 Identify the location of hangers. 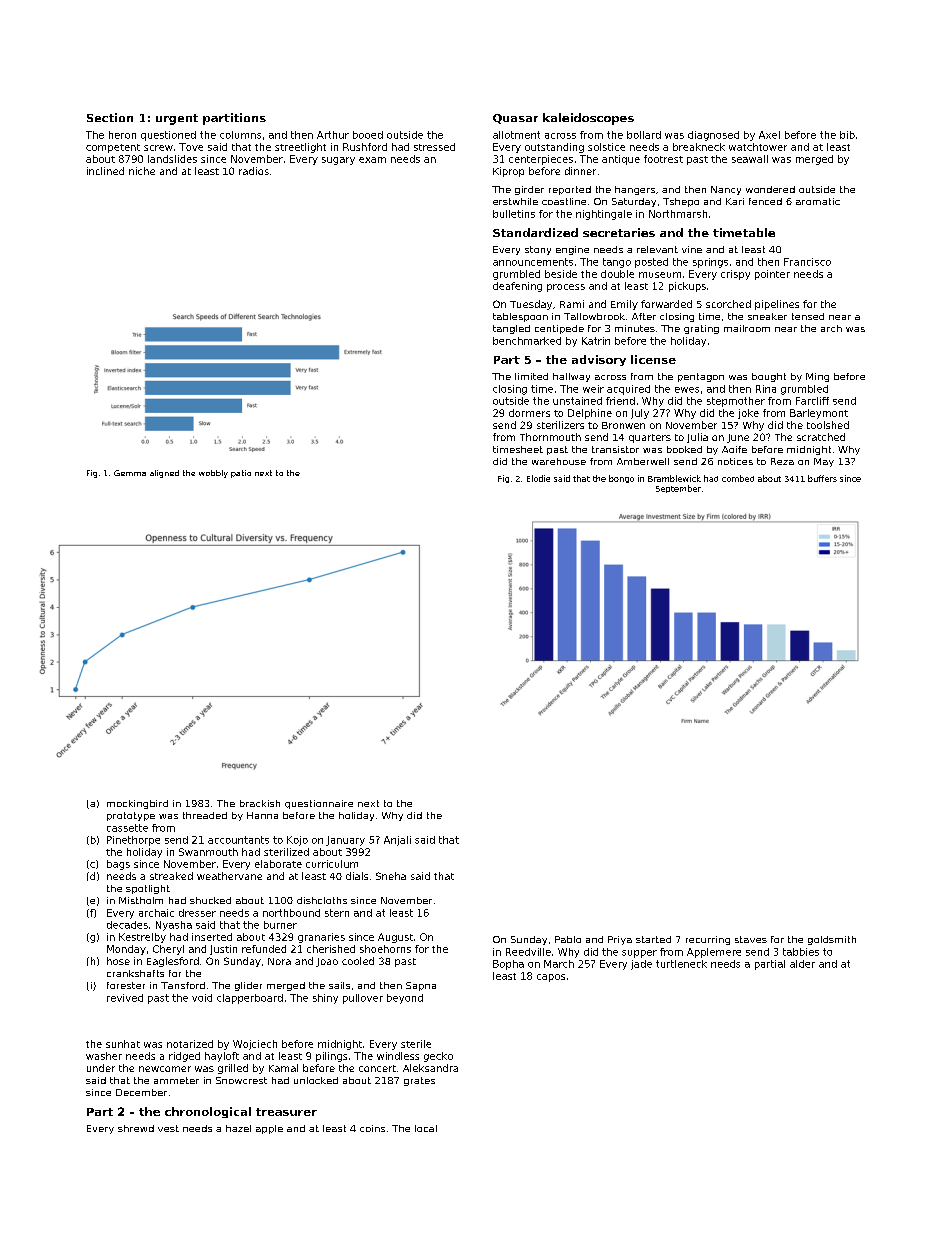
(635, 190).
